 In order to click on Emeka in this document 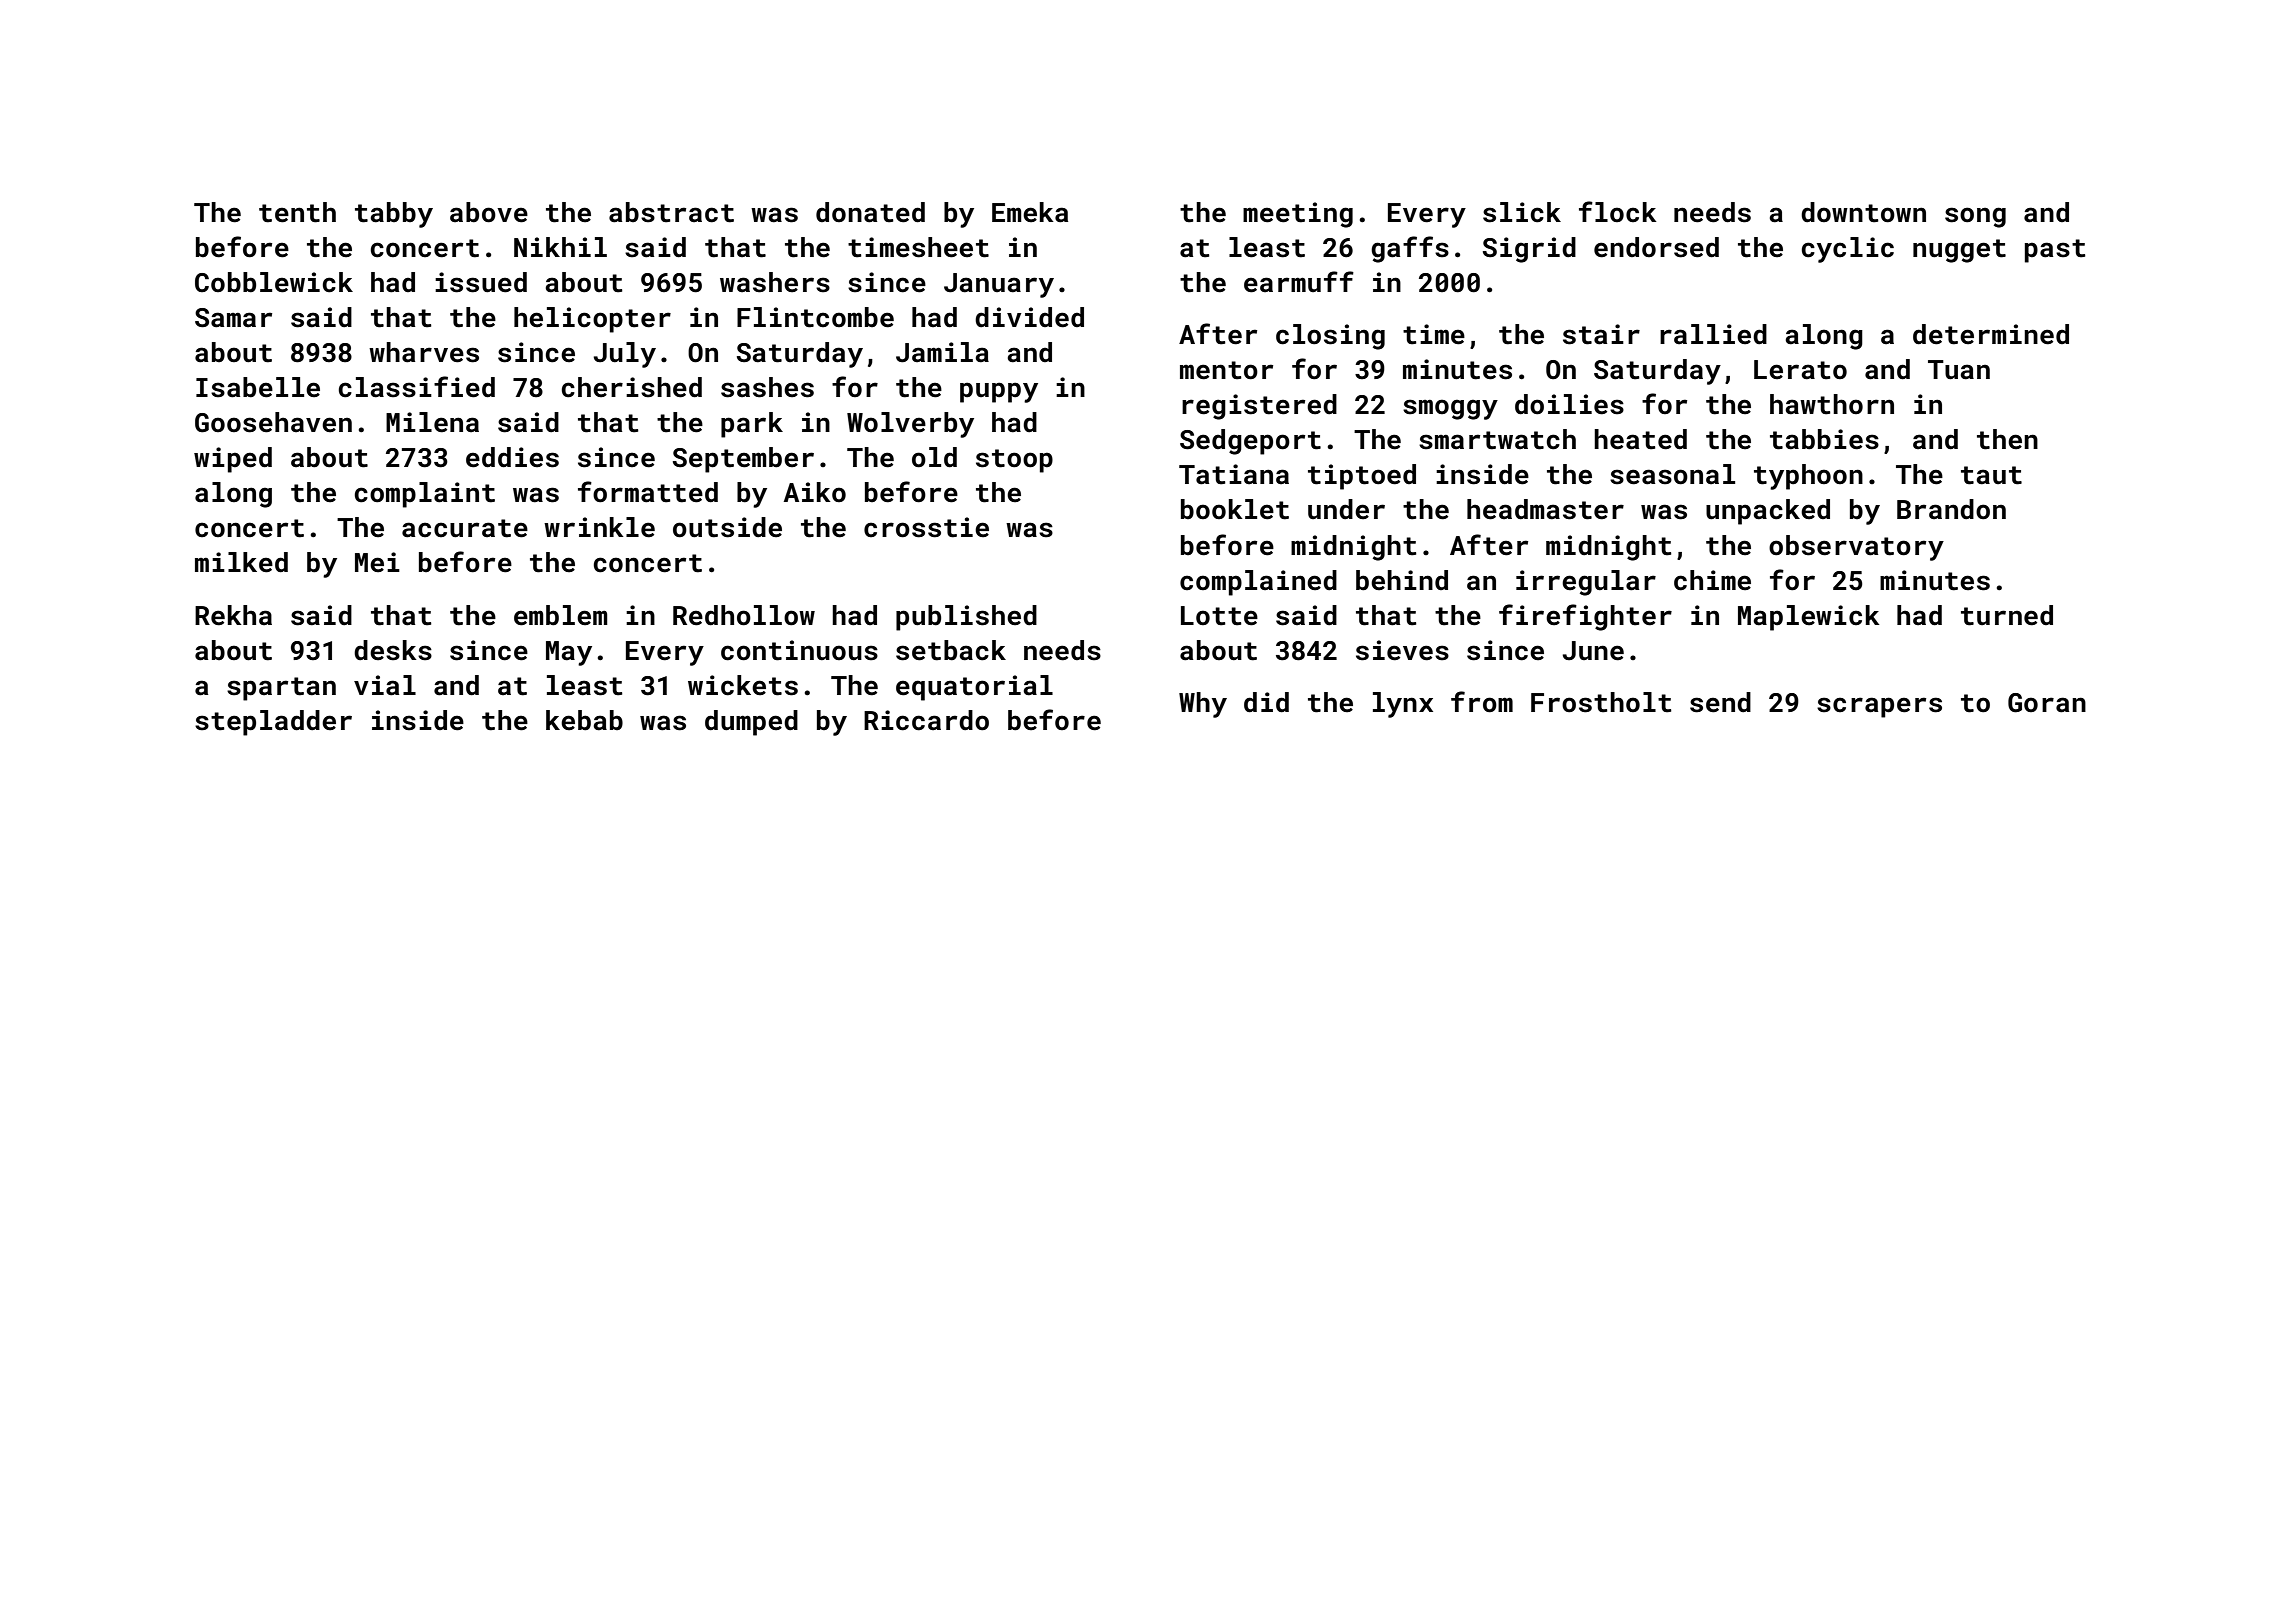, I will do `click(1030, 212)`.
